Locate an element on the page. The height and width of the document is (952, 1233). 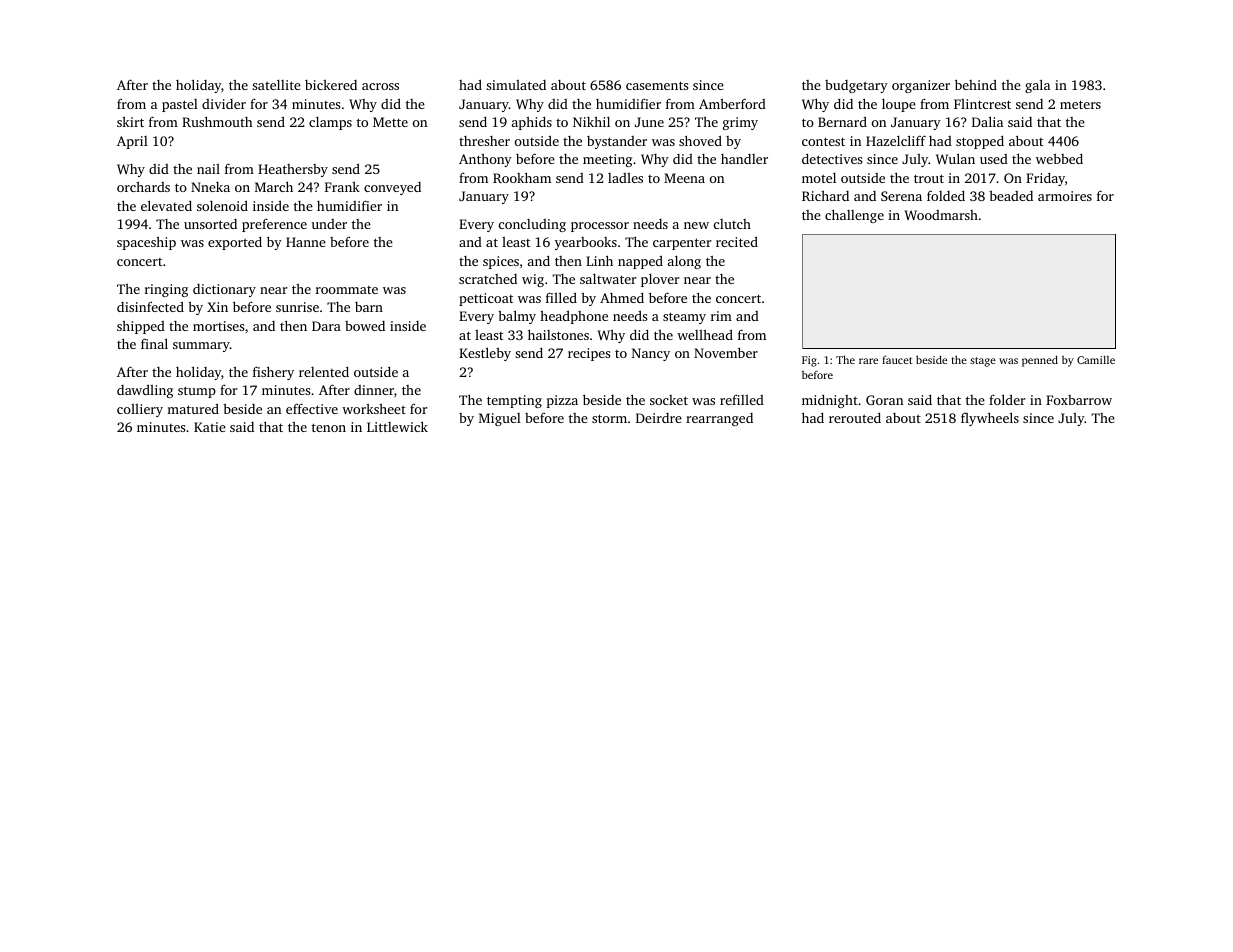
pastel is located at coordinates (180, 105).
